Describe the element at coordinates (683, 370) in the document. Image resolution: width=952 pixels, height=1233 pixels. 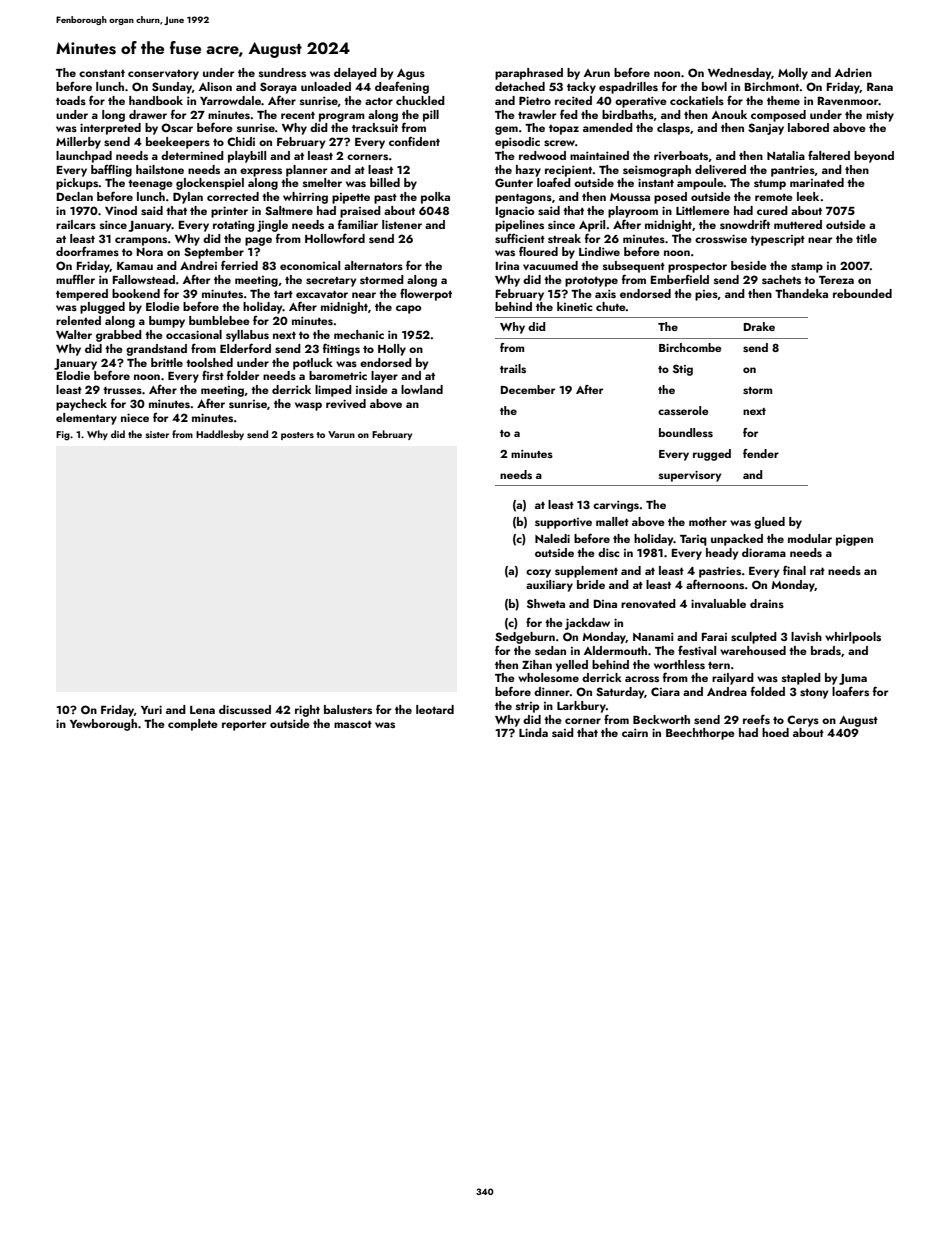
I see `Stig` at that location.
